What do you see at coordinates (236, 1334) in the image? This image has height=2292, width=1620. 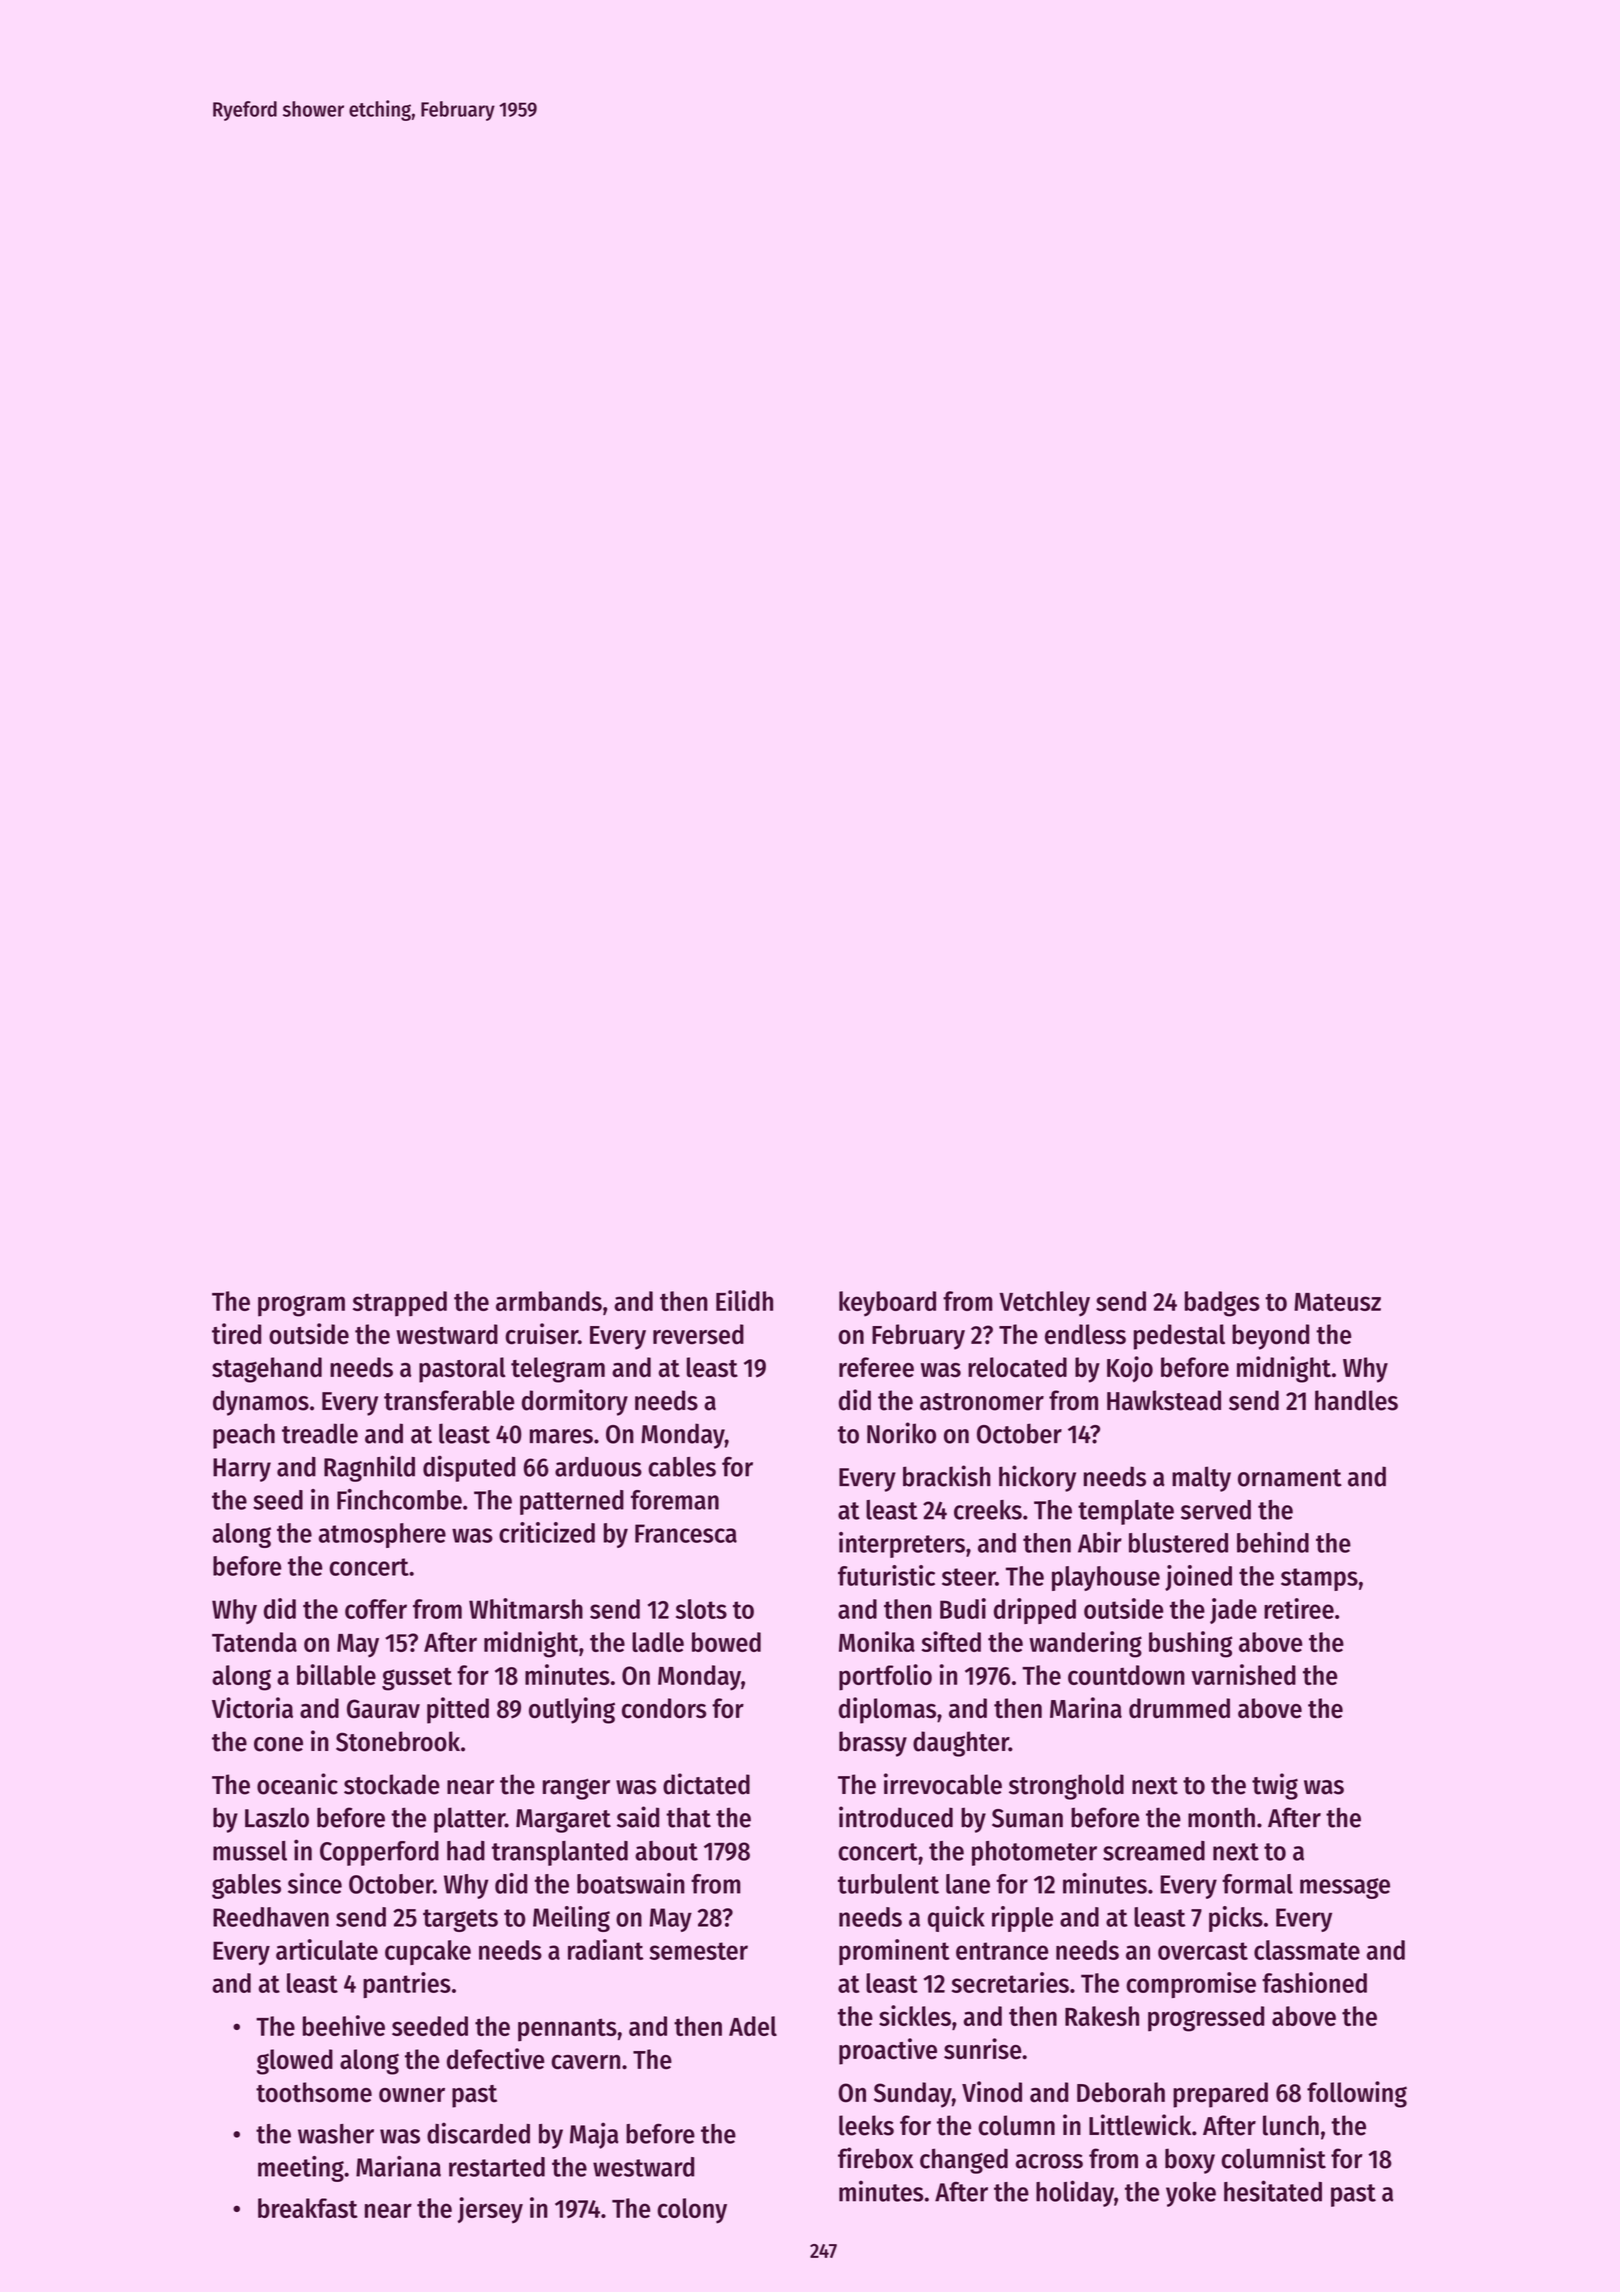 I see `tired` at bounding box center [236, 1334].
